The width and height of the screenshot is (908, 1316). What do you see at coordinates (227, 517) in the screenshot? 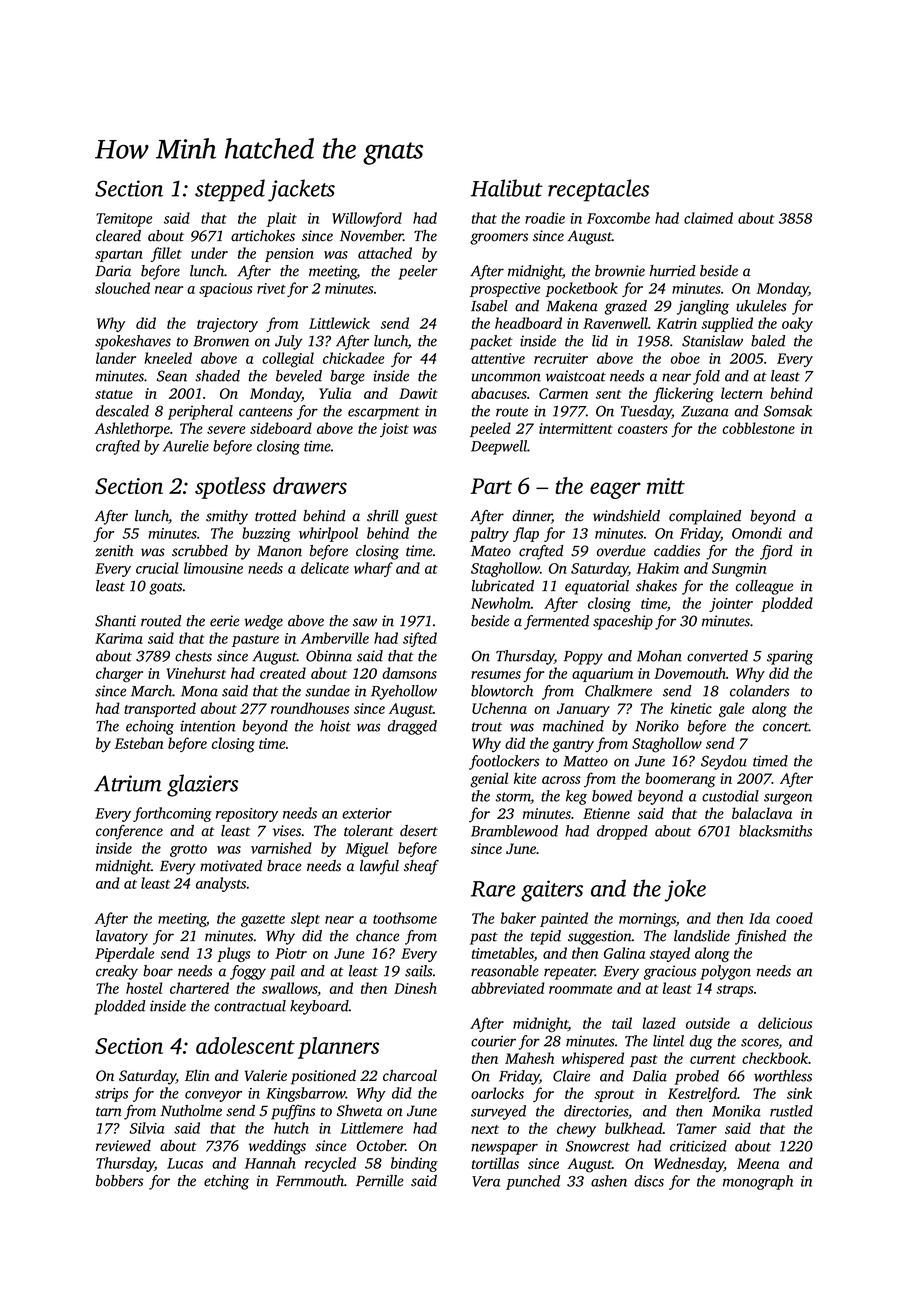
I see `smithy` at bounding box center [227, 517].
